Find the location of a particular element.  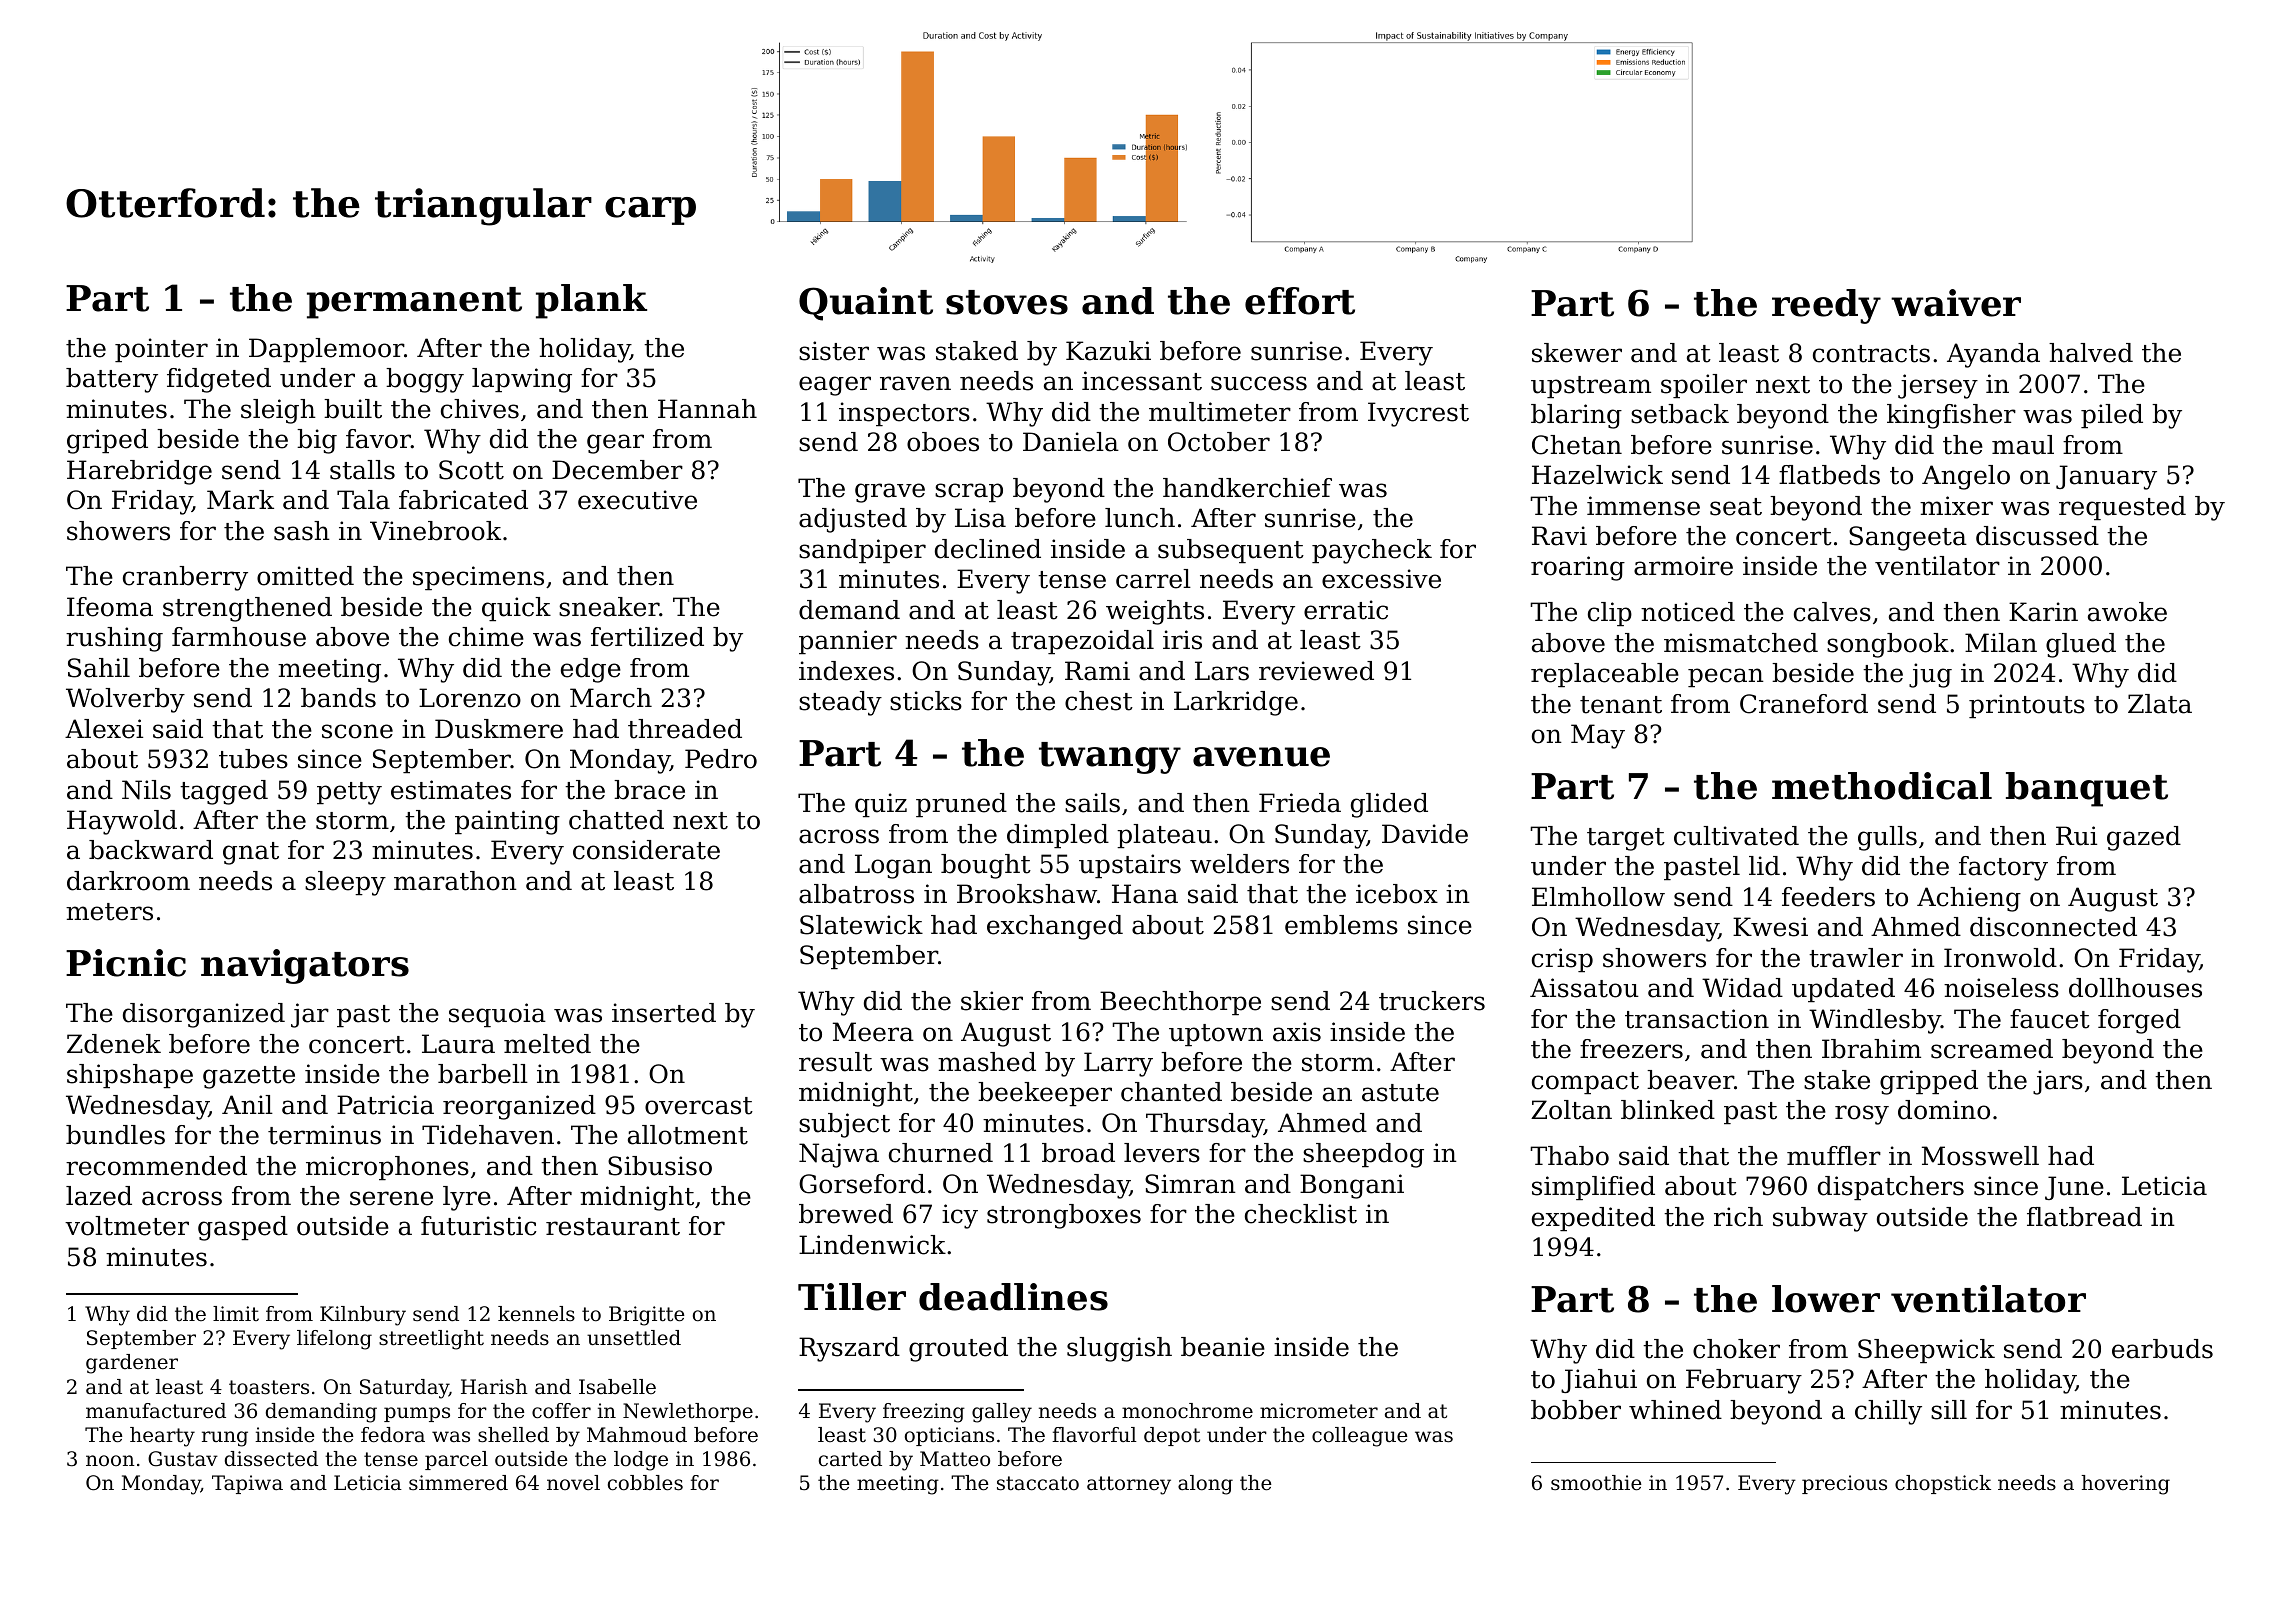

discussed is located at coordinates (2037, 536).
